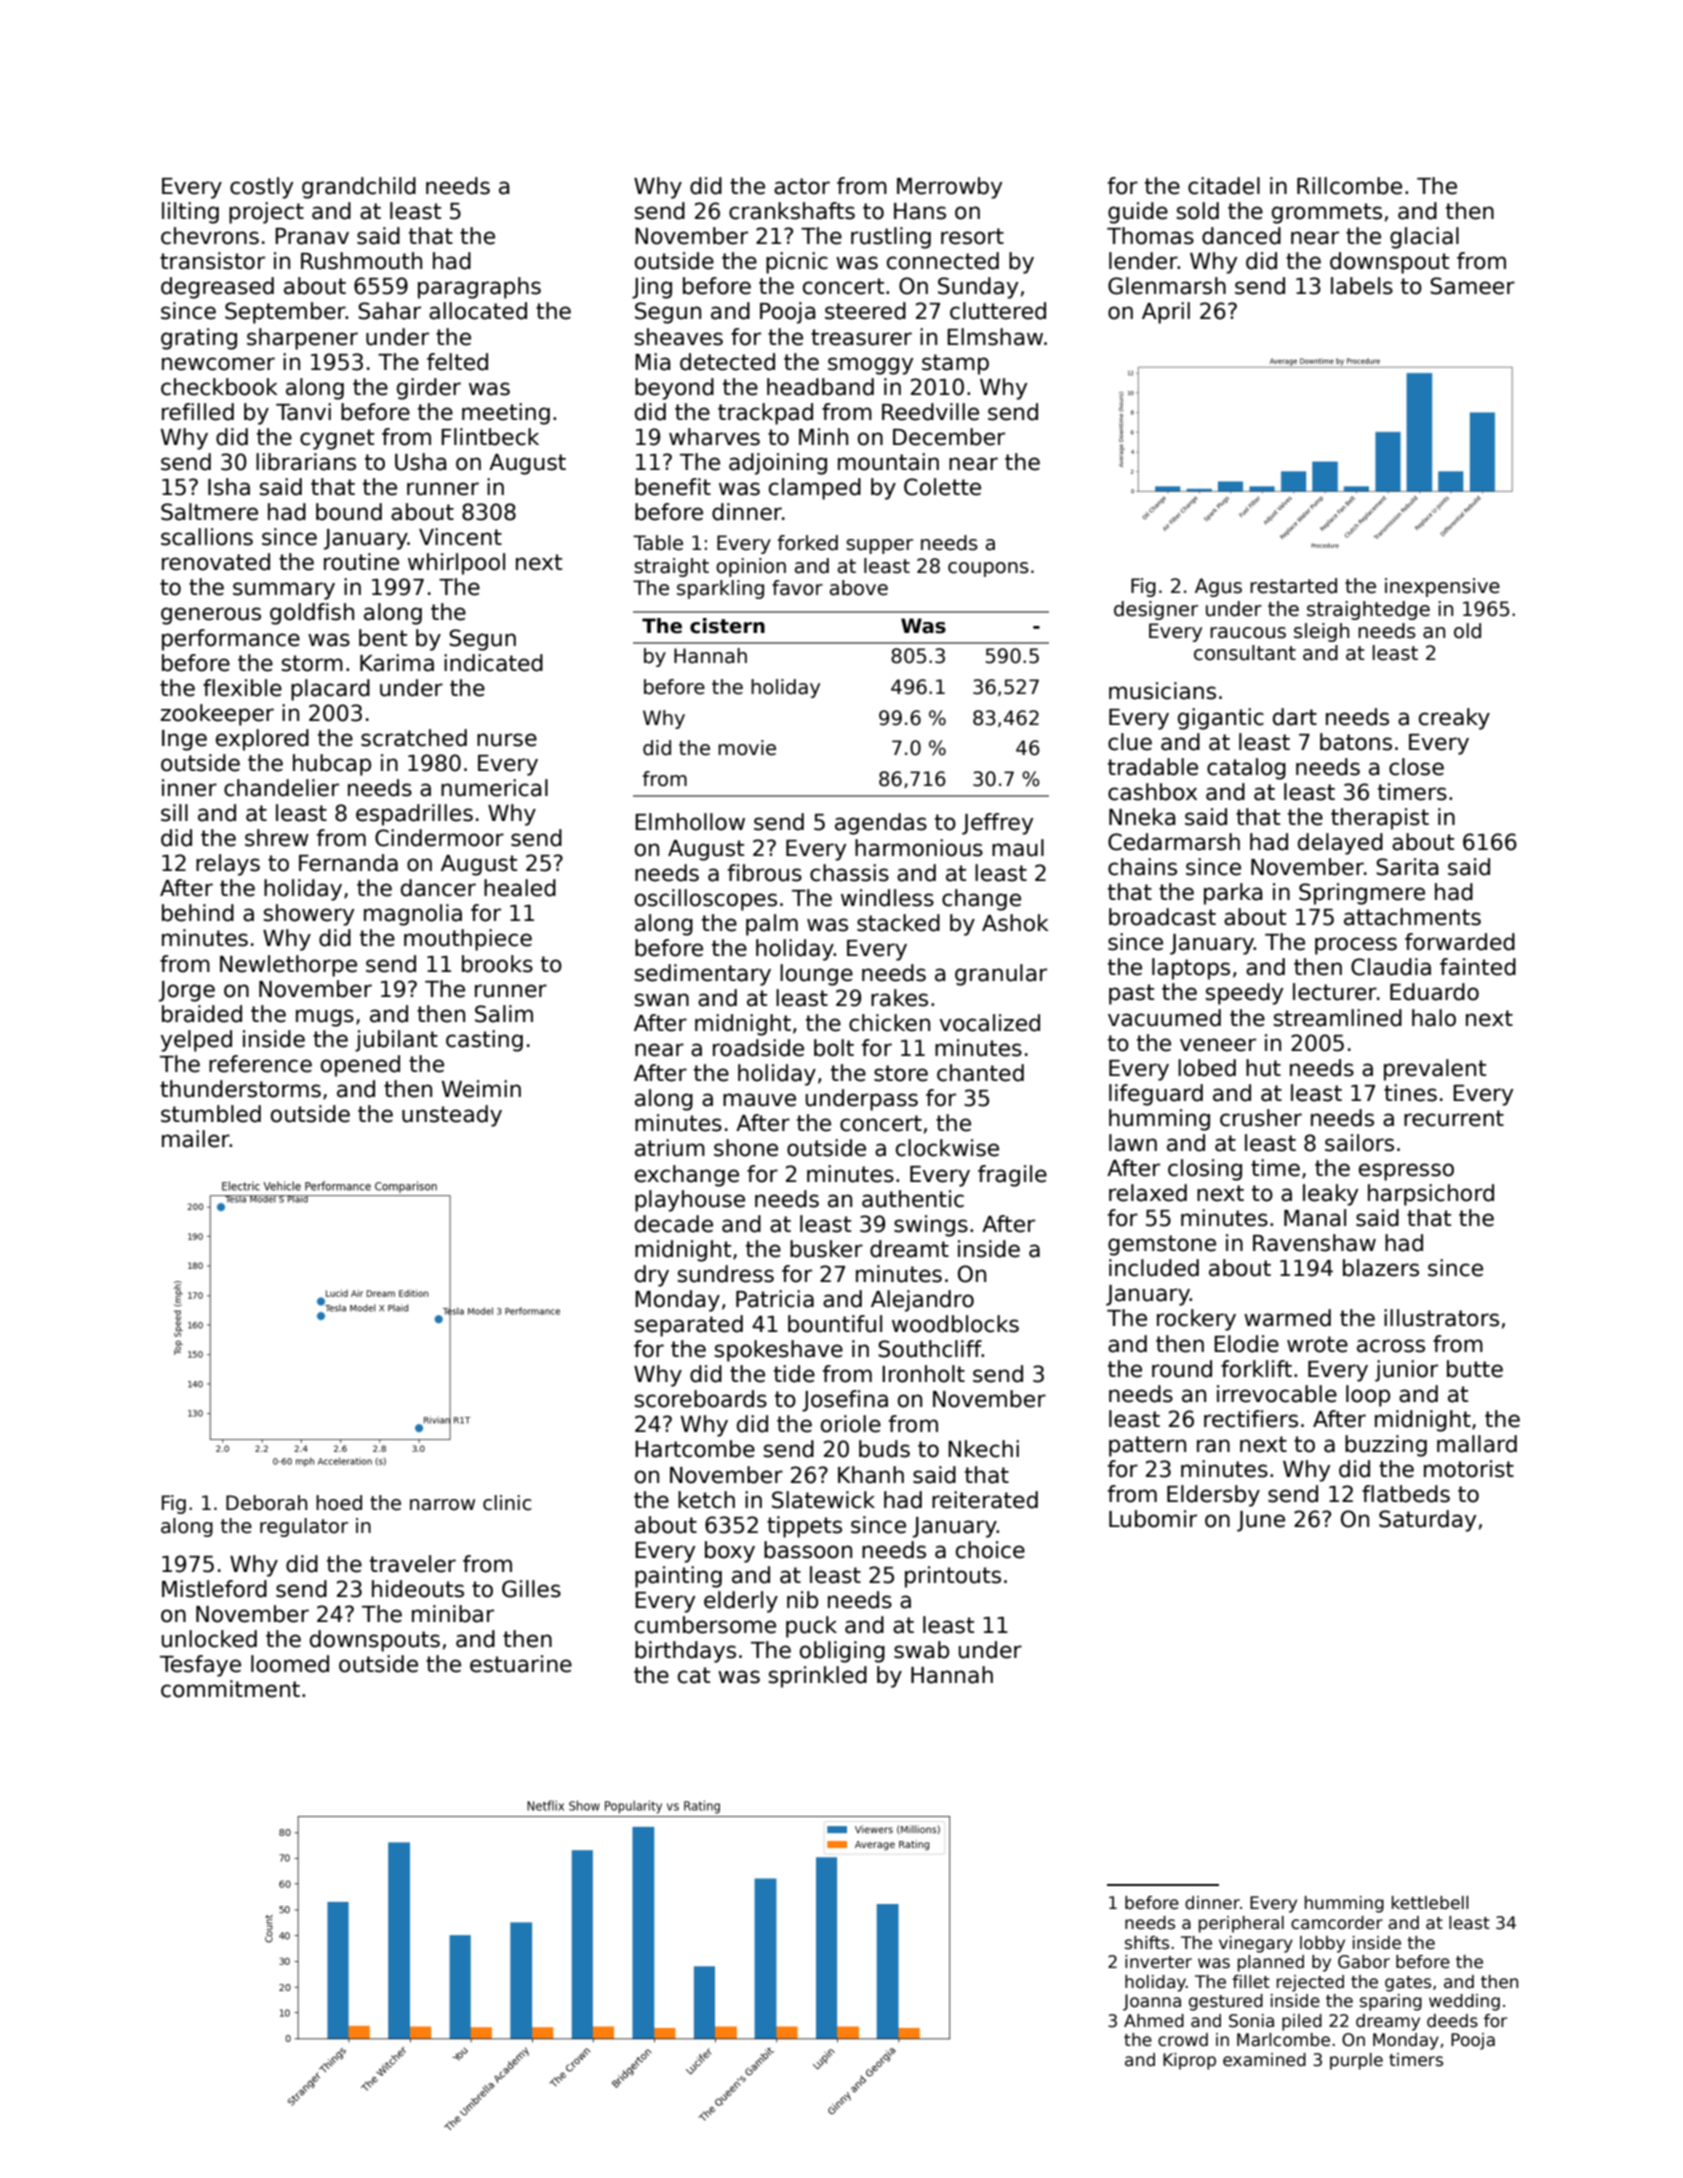  I want to click on Joanna, so click(1152, 2002).
